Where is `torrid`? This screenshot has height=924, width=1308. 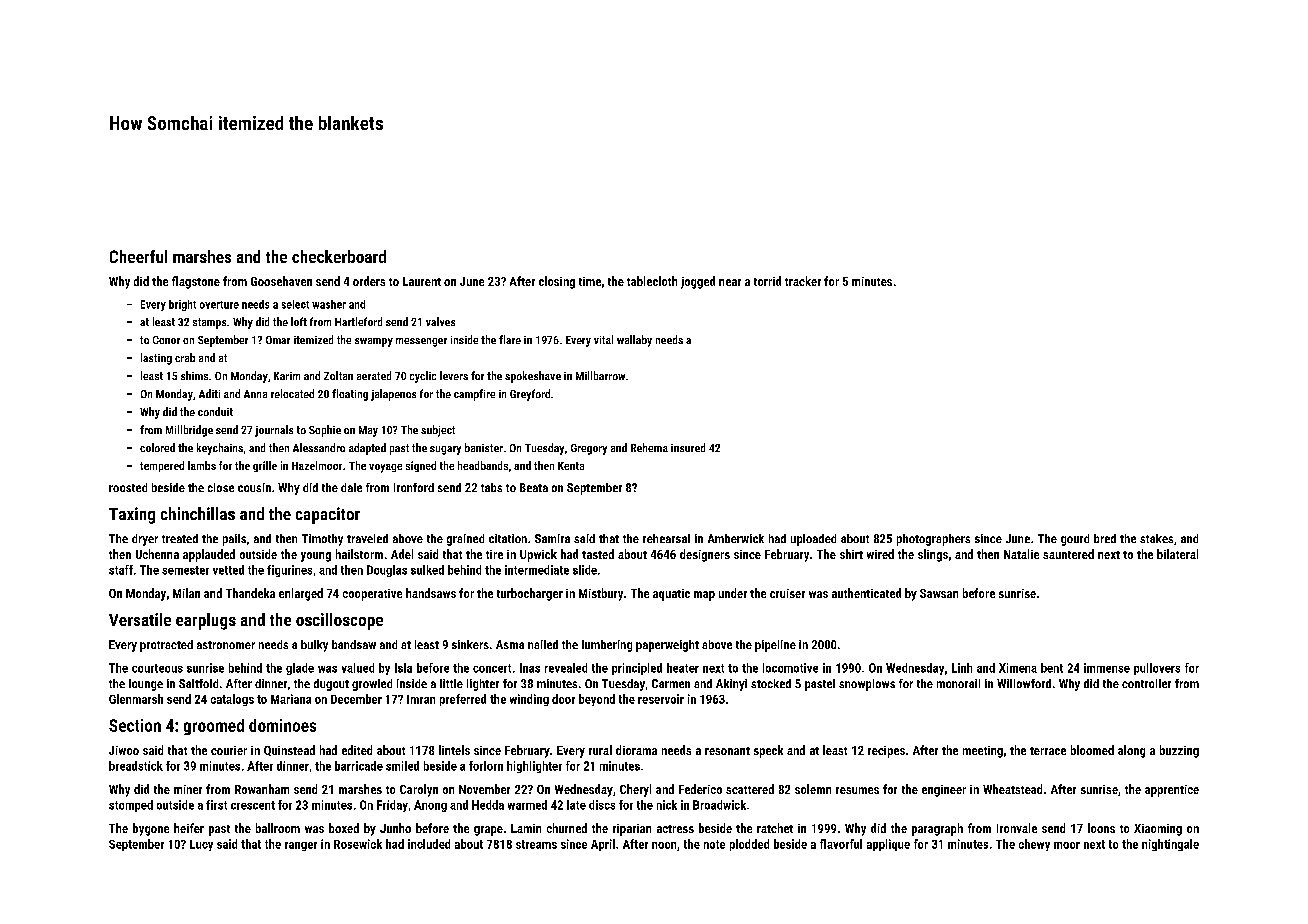
torrid is located at coordinates (767, 281).
